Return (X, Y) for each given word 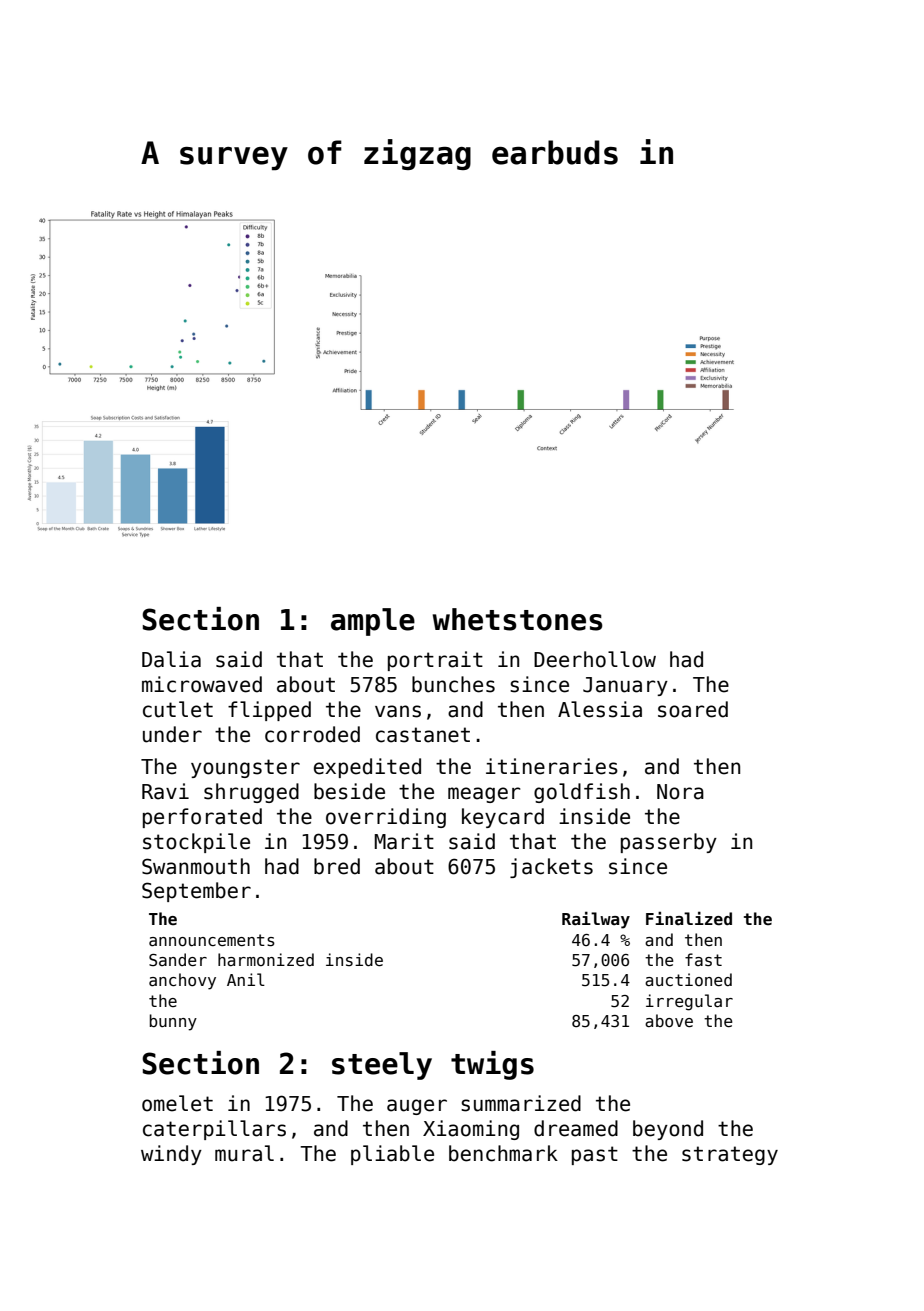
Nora (680, 792)
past (595, 1155)
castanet (423, 735)
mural (244, 1153)
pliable (392, 1155)
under (172, 734)
